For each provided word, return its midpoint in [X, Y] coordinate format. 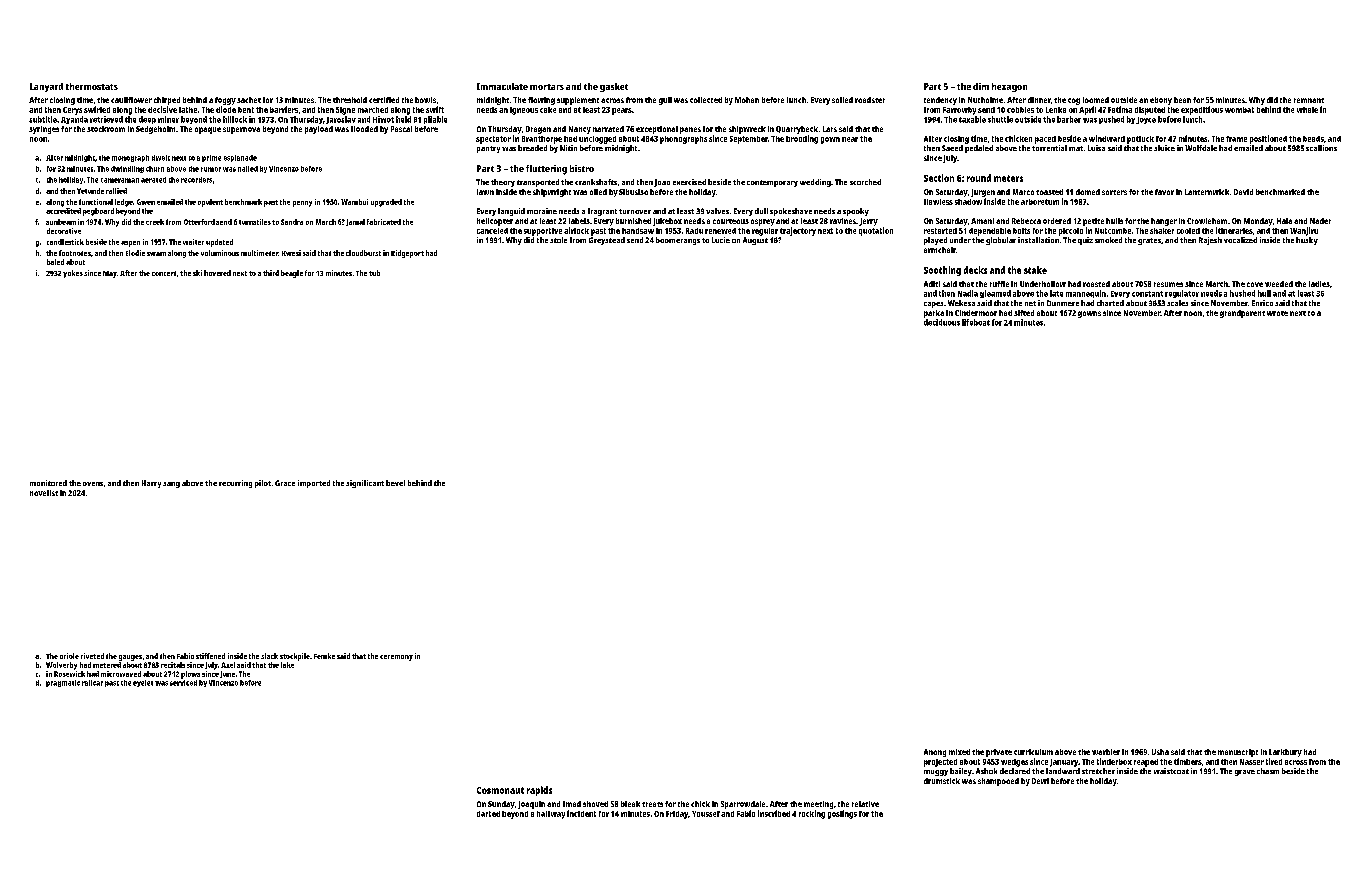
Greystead [607, 241]
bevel [395, 483]
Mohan [747, 100]
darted [488, 814]
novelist [44, 493]
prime [211, 158]
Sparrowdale [743, 805]
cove [1255, 284]
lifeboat [976, 322]
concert [164, 273]
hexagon [1009, 87]
